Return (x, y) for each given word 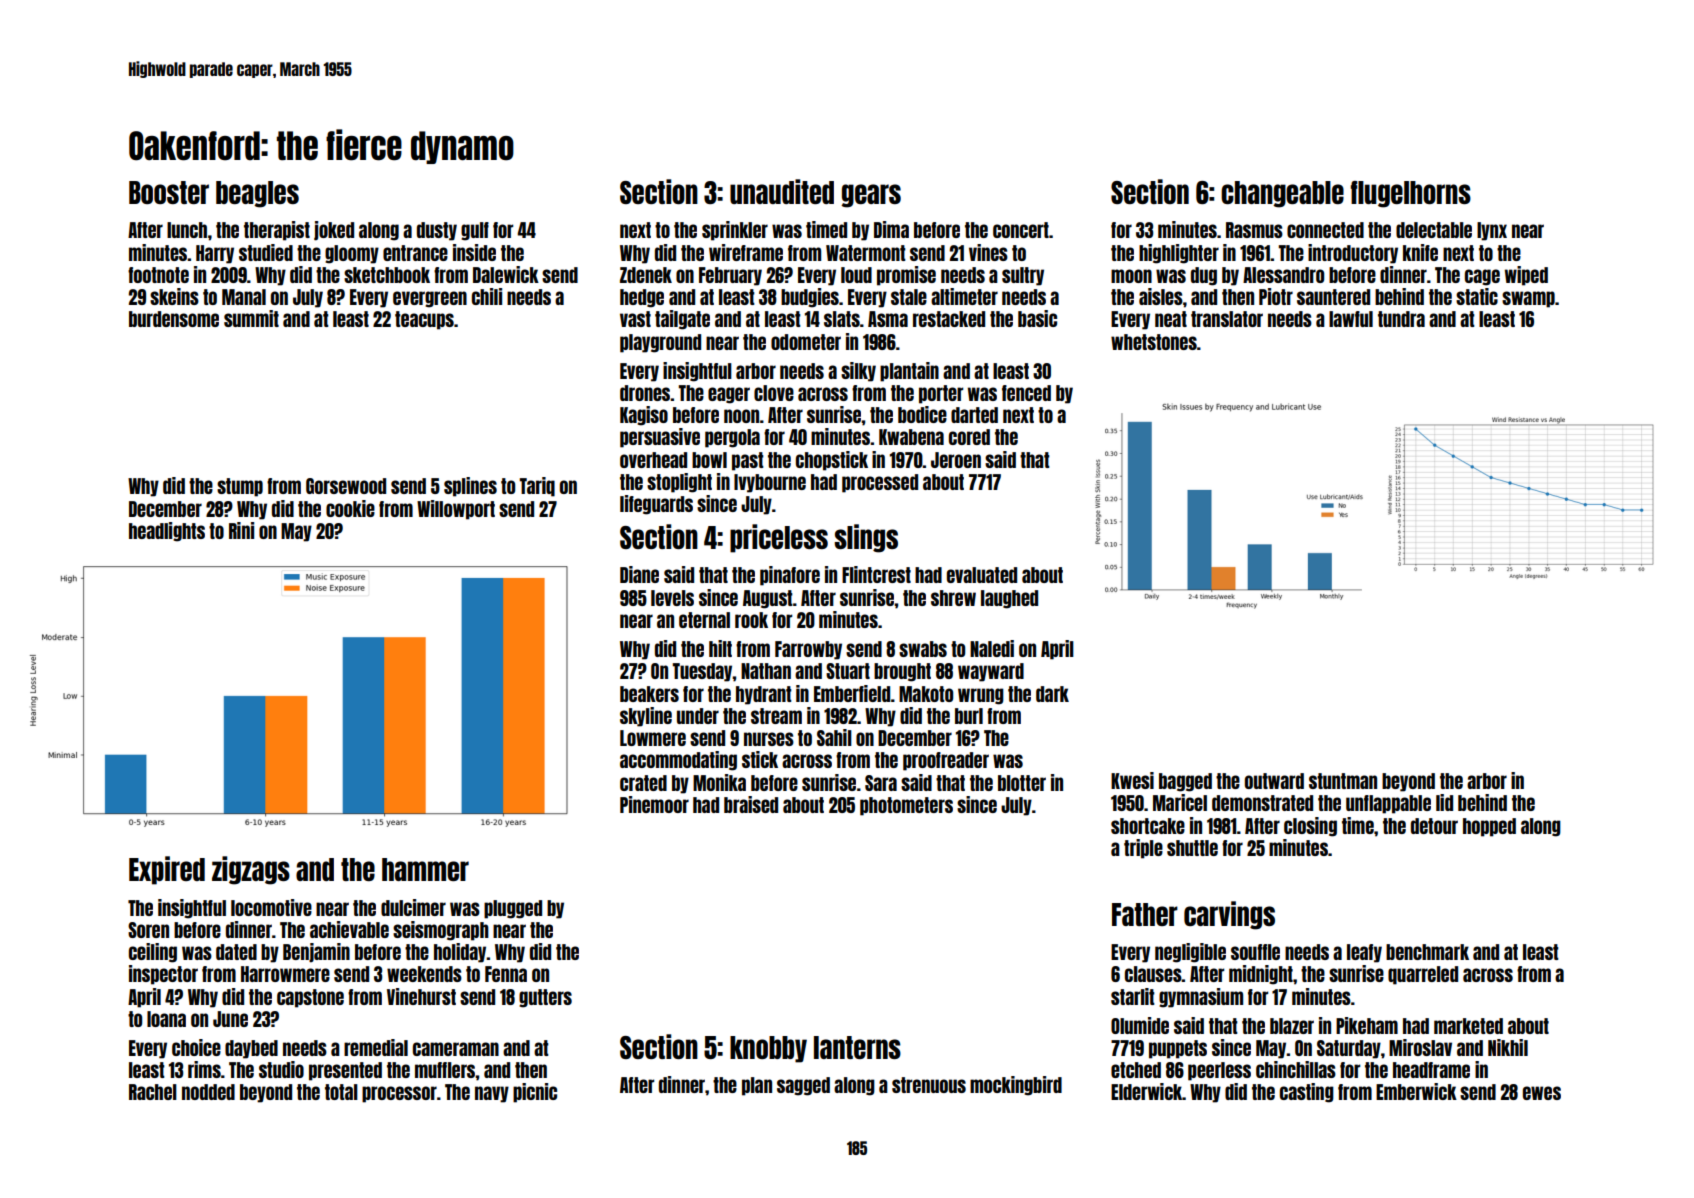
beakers (649, 694)
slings (866, 538)
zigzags (251, 870)
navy (492, 1094)
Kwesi (1132, 780)
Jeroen (956, 460)
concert (1021, 230)
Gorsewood (346, 486)
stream (776, 716)
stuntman (1343, 781)
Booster (169, 192)
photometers (906, 806)
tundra (1401, 319)
